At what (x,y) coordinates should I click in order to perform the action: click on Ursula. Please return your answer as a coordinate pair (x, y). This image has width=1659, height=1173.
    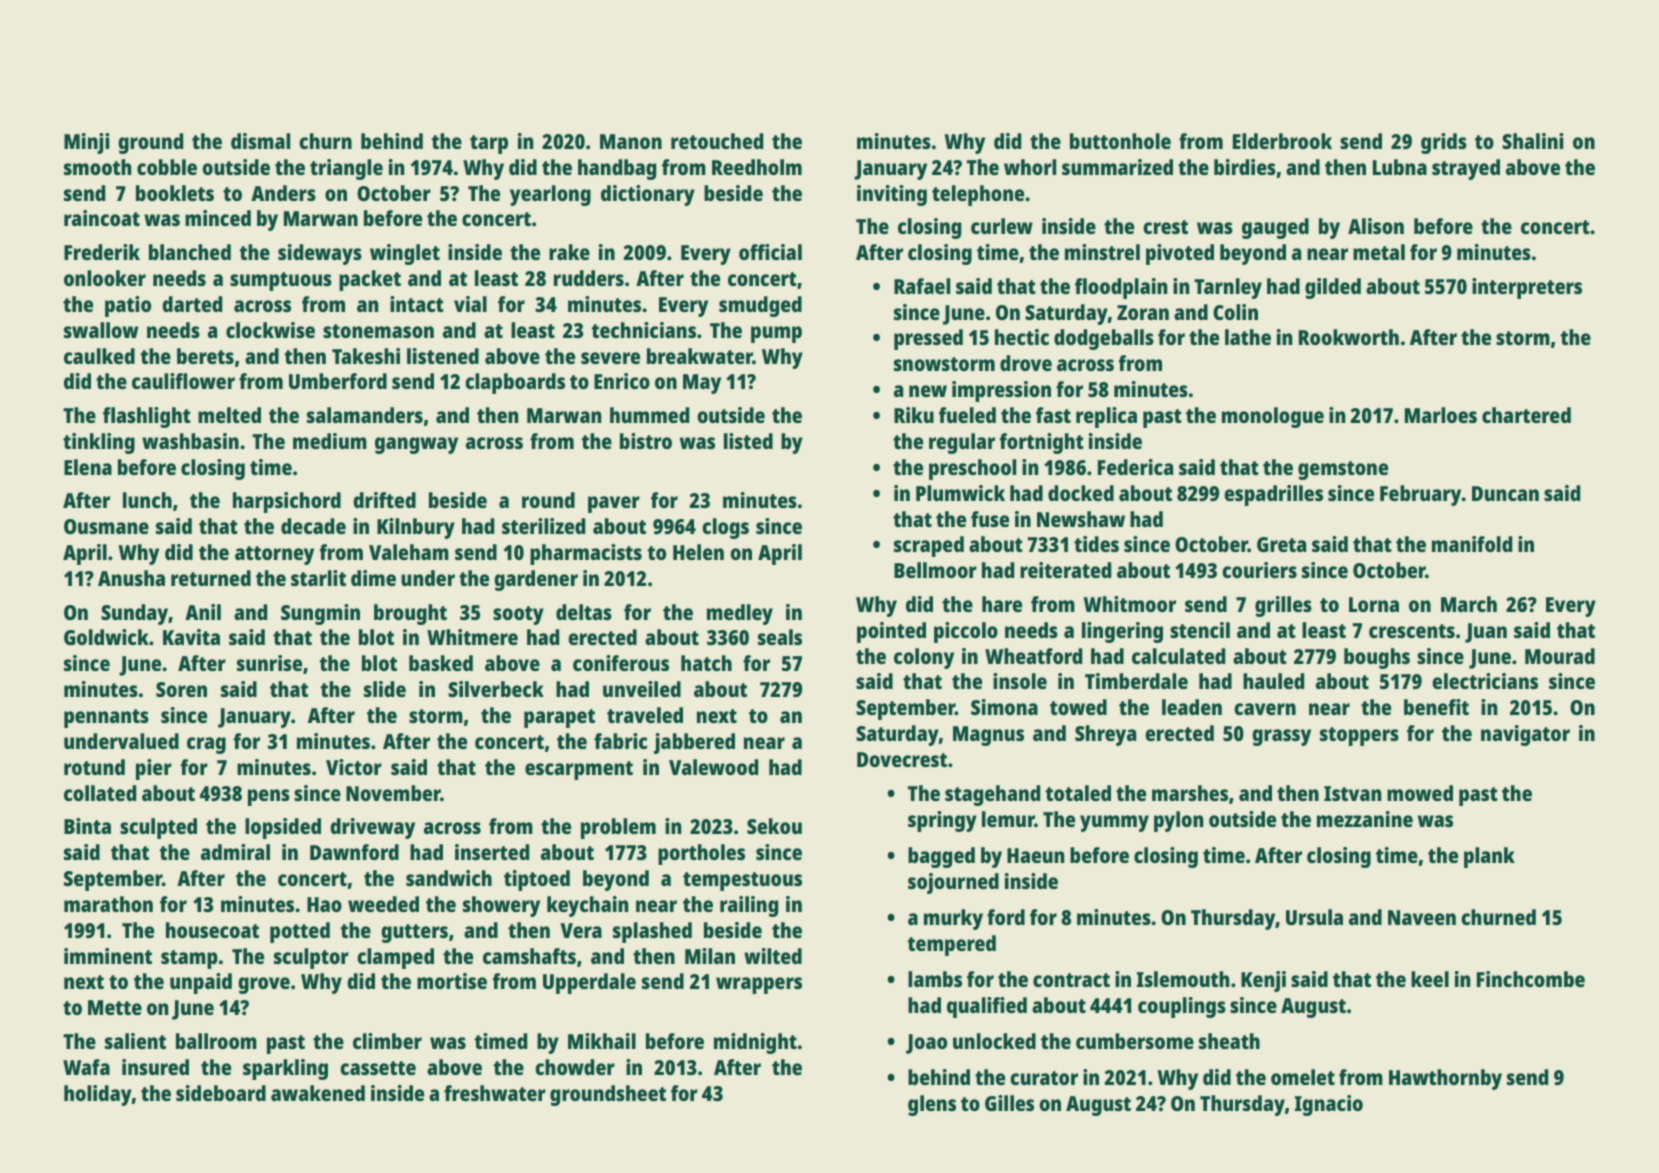
    Looking at the image, I should click on (1314, 917).
